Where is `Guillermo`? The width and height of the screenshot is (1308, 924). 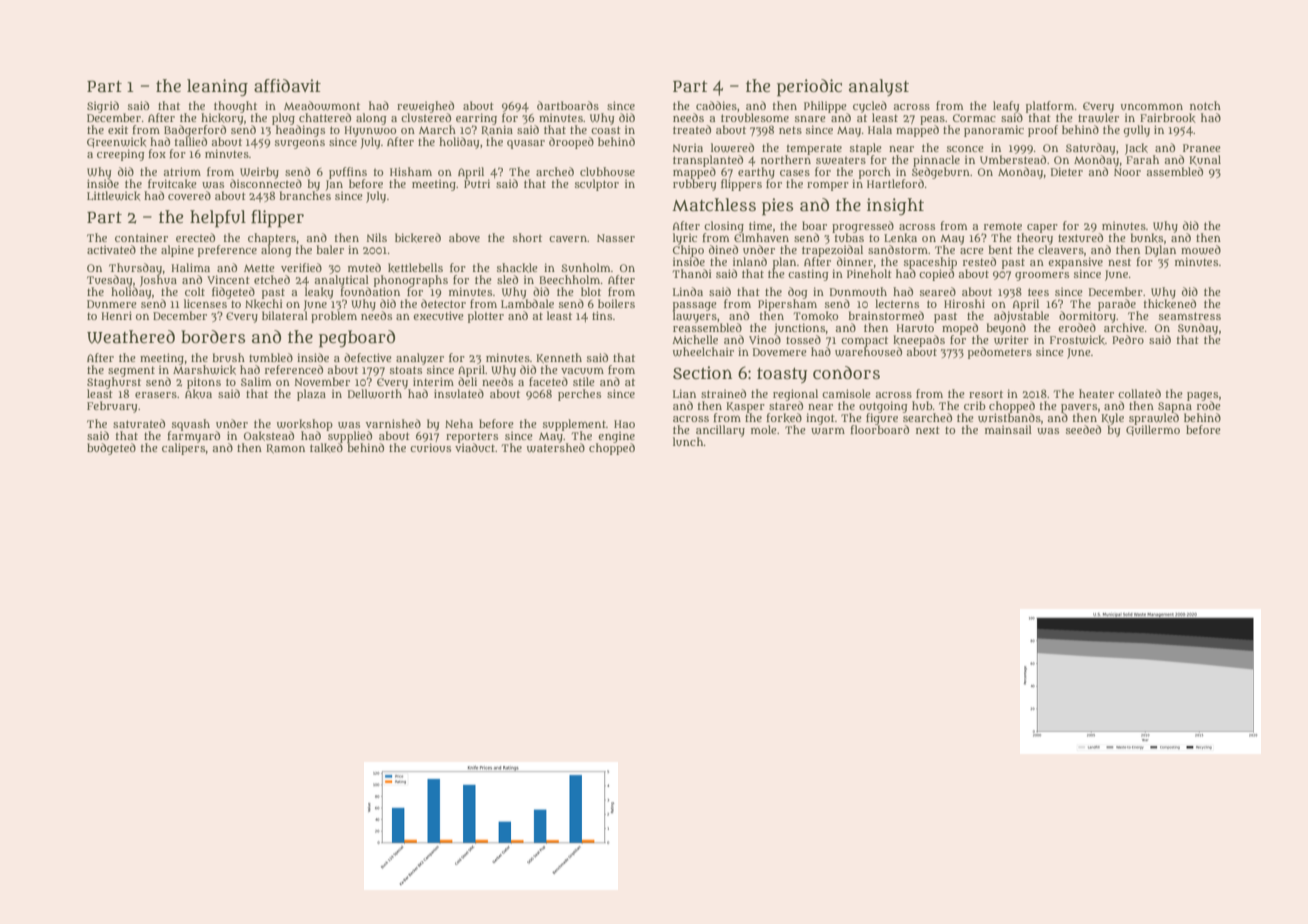
Guillermo is located at coordinates (1153, 430).
